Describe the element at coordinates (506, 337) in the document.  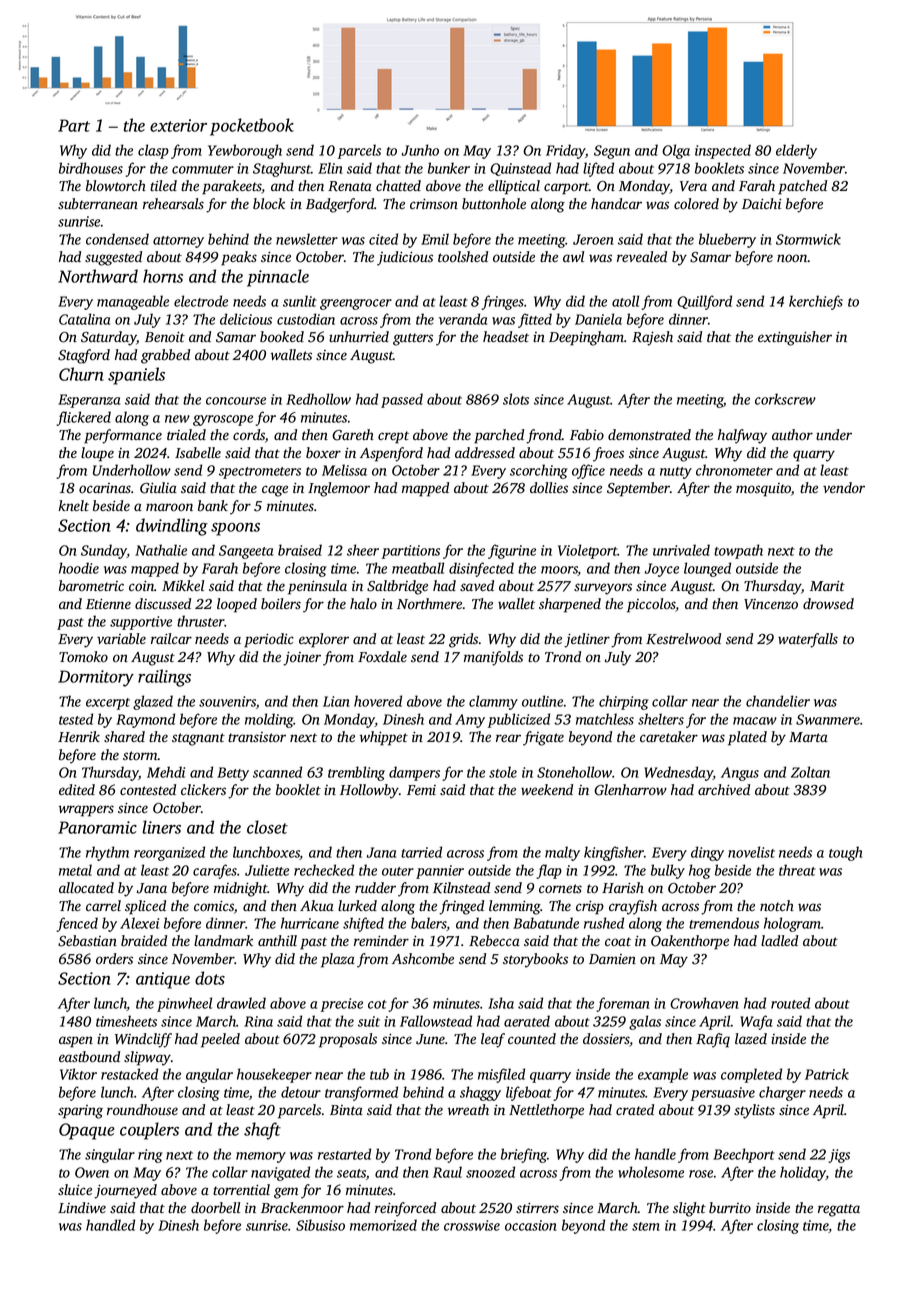
I see `headset` at that location.
